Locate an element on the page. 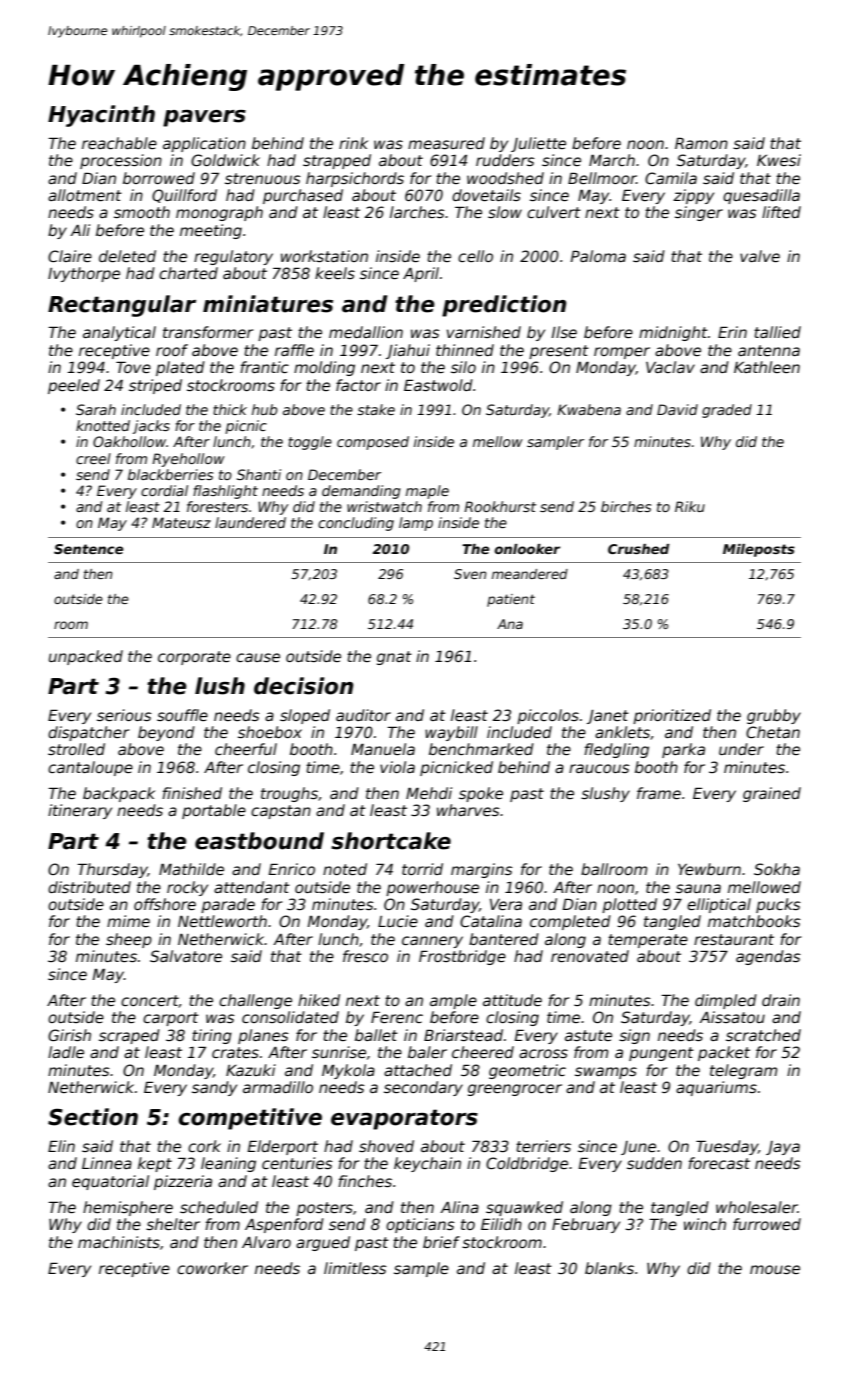 The width and height of the page is (849, 1400). midnight is located at coordinates (673, 333).
